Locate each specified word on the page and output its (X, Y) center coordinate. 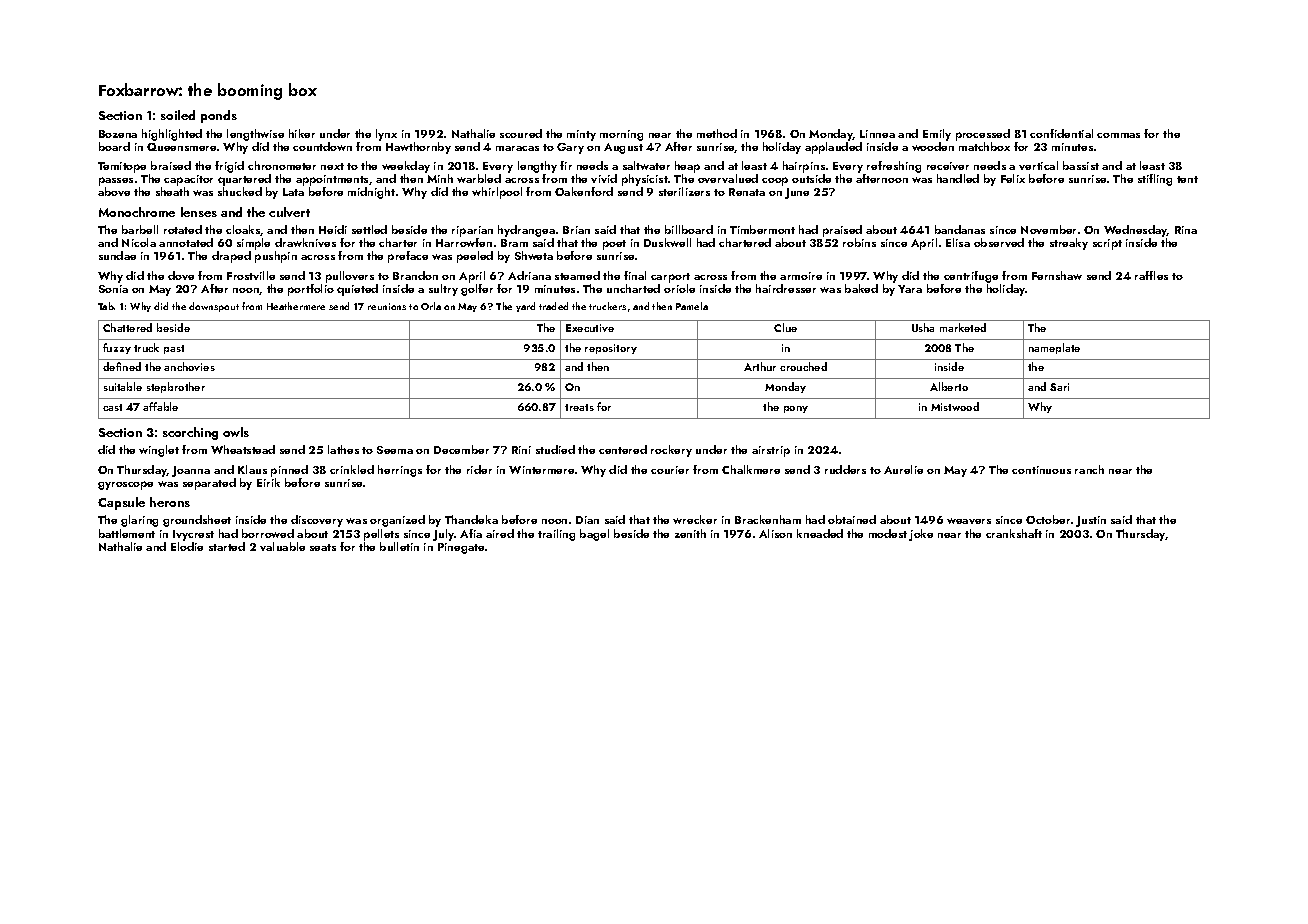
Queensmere (181, 147)
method (717, 133)
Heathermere (296, 306)
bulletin (399, 546)
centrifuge (971, 277)
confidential (1061, 133)
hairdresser (786, 288)
